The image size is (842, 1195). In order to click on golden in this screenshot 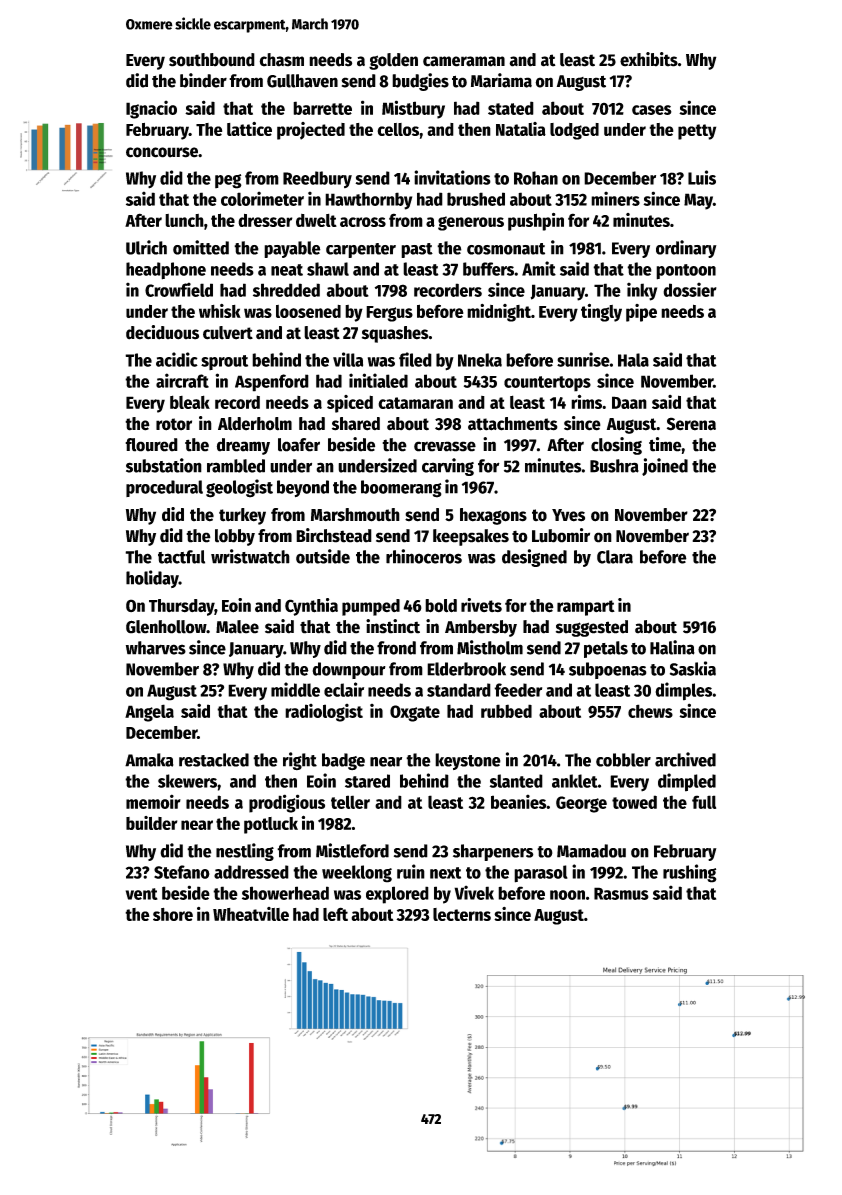, I will do `click(393, 61)`.
